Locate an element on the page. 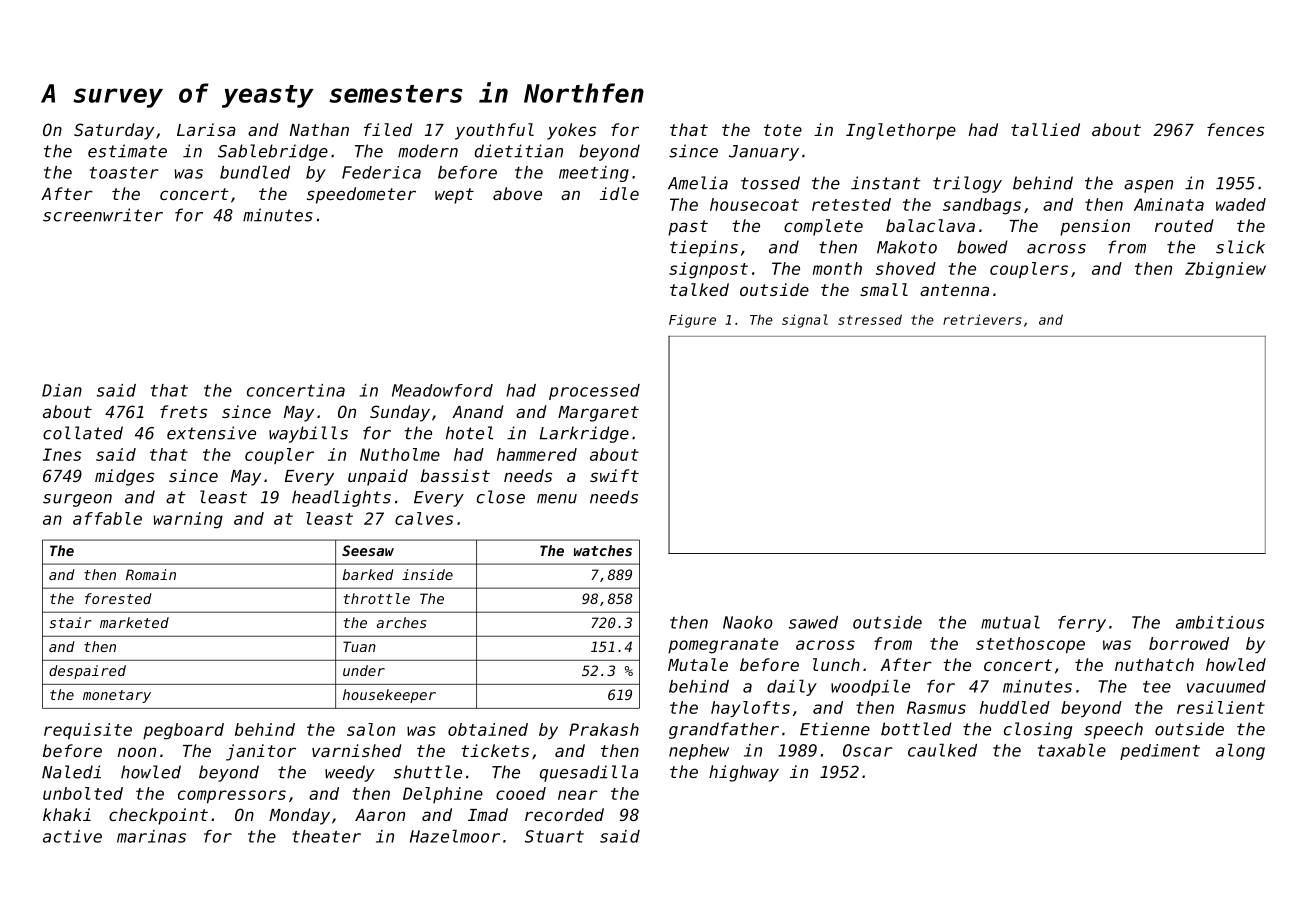  screenwriter is located at coordinates (103, 215).
